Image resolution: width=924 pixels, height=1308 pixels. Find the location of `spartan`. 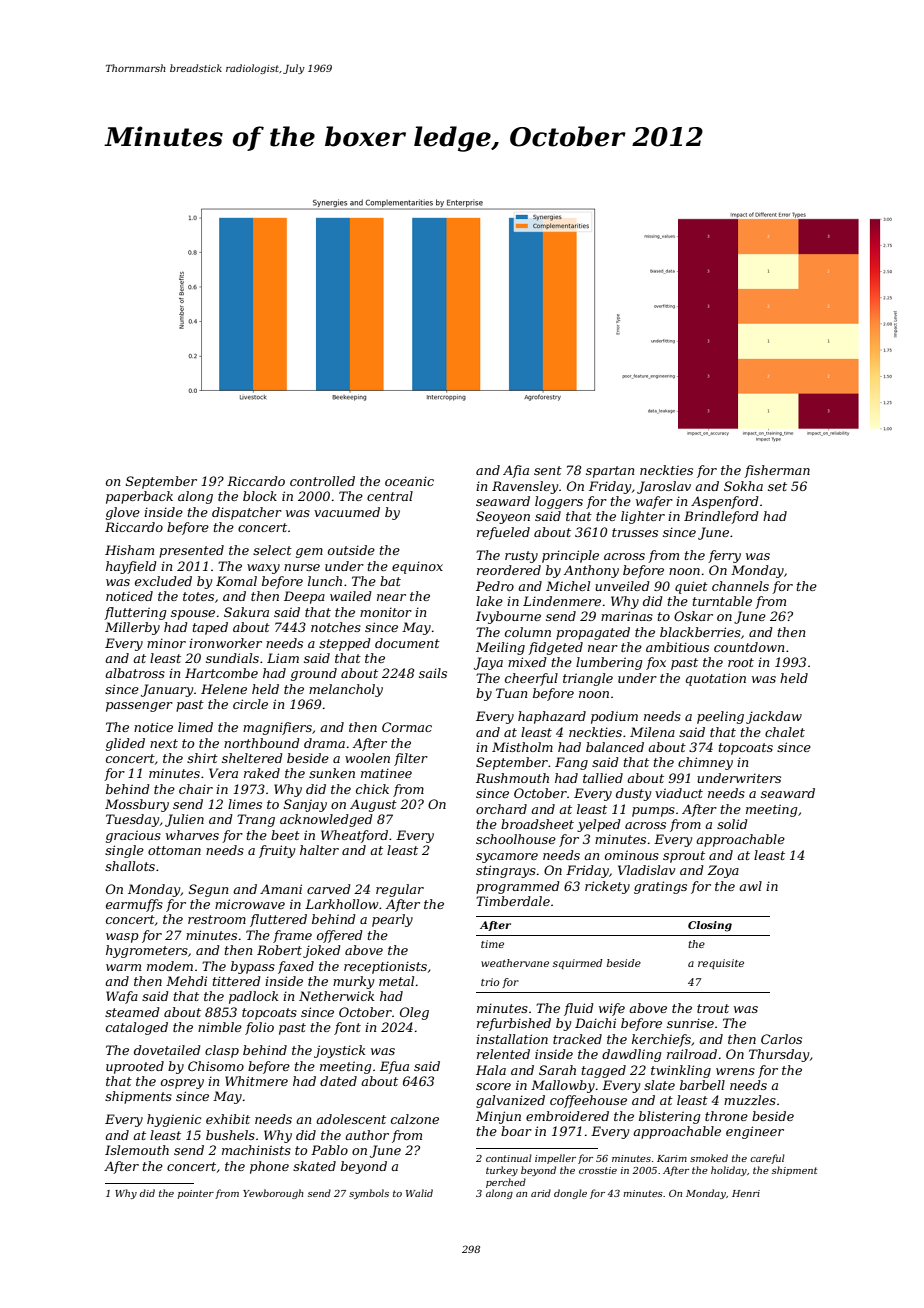

spartan is located at coordinates (610, 472).
